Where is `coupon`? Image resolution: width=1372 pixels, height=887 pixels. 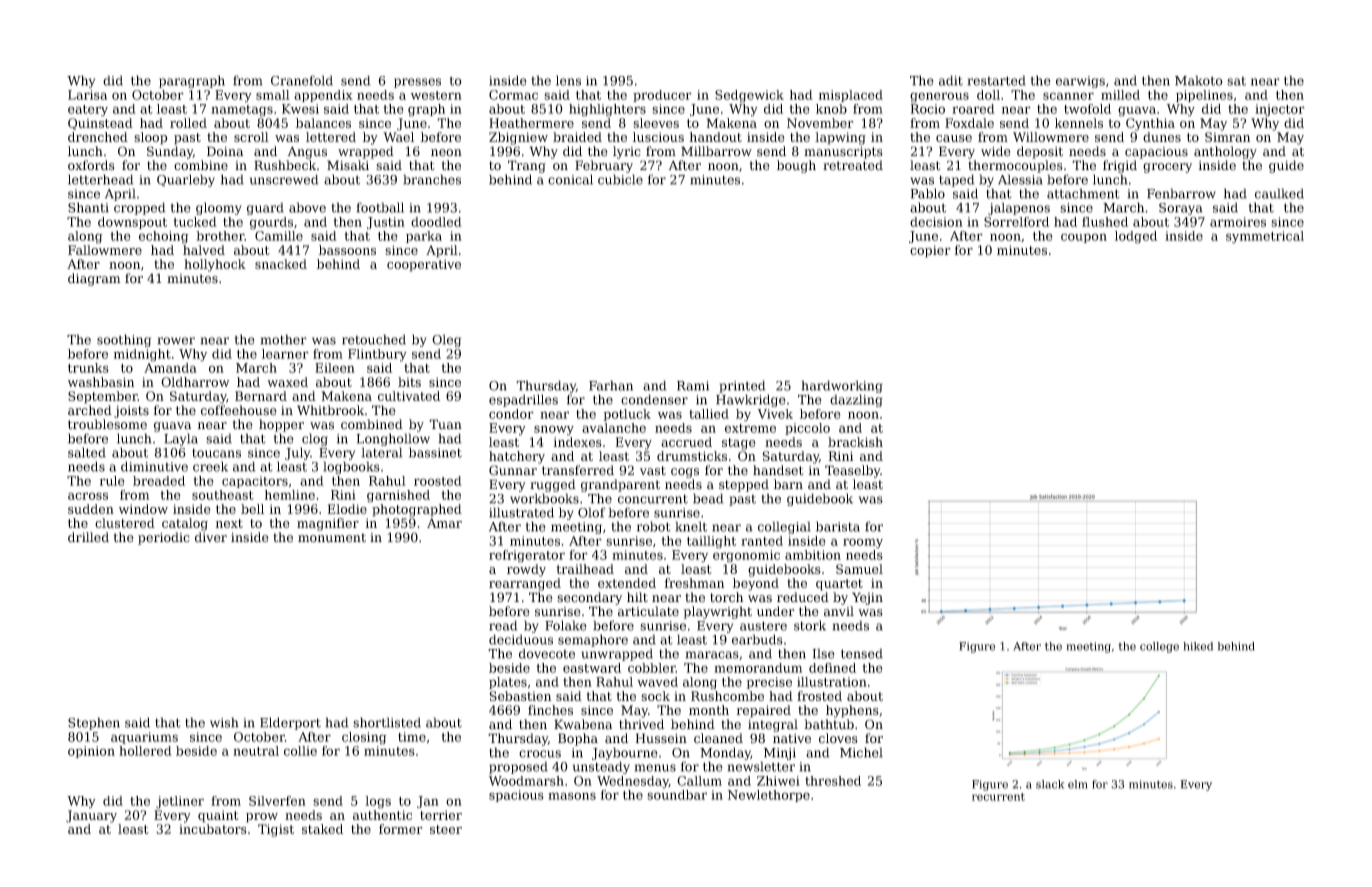
coupon is located at coordinates (1084, 238).
